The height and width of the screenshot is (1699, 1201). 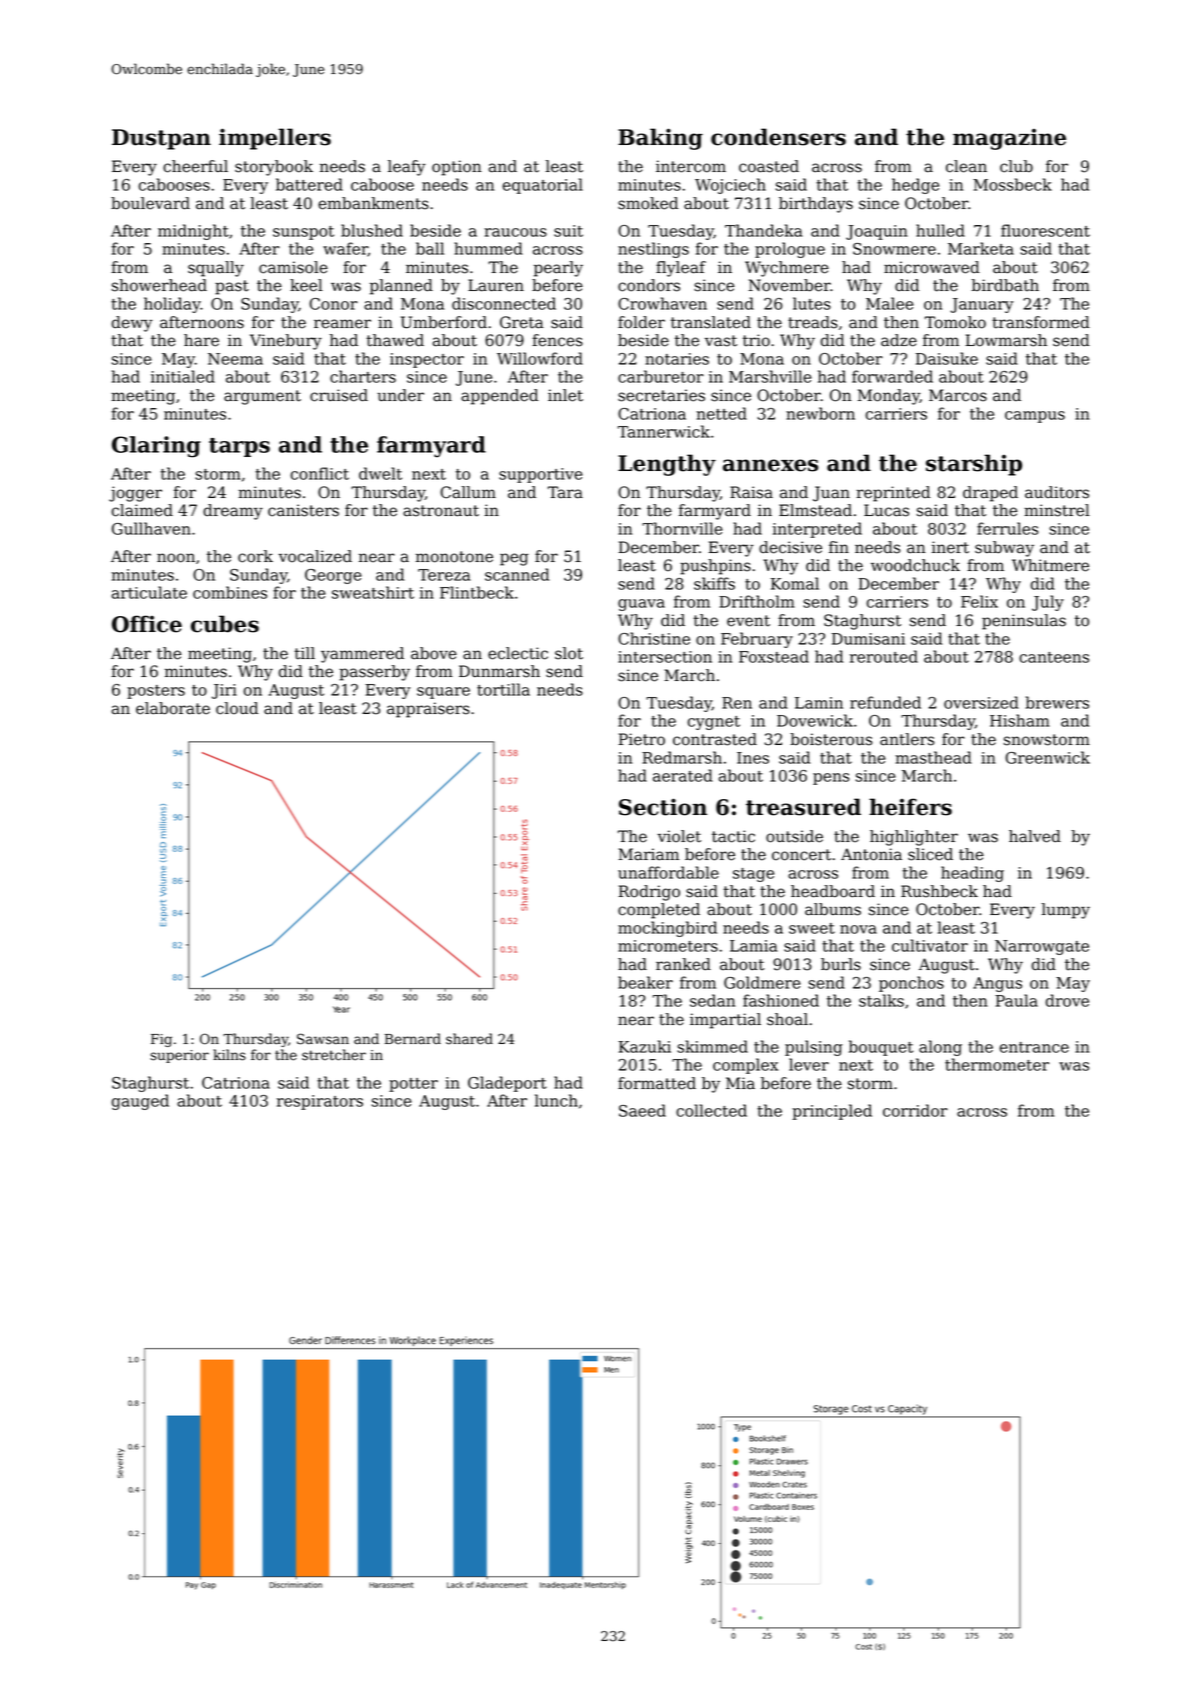 I want to click on superior, so click(x=179, y=1056).
